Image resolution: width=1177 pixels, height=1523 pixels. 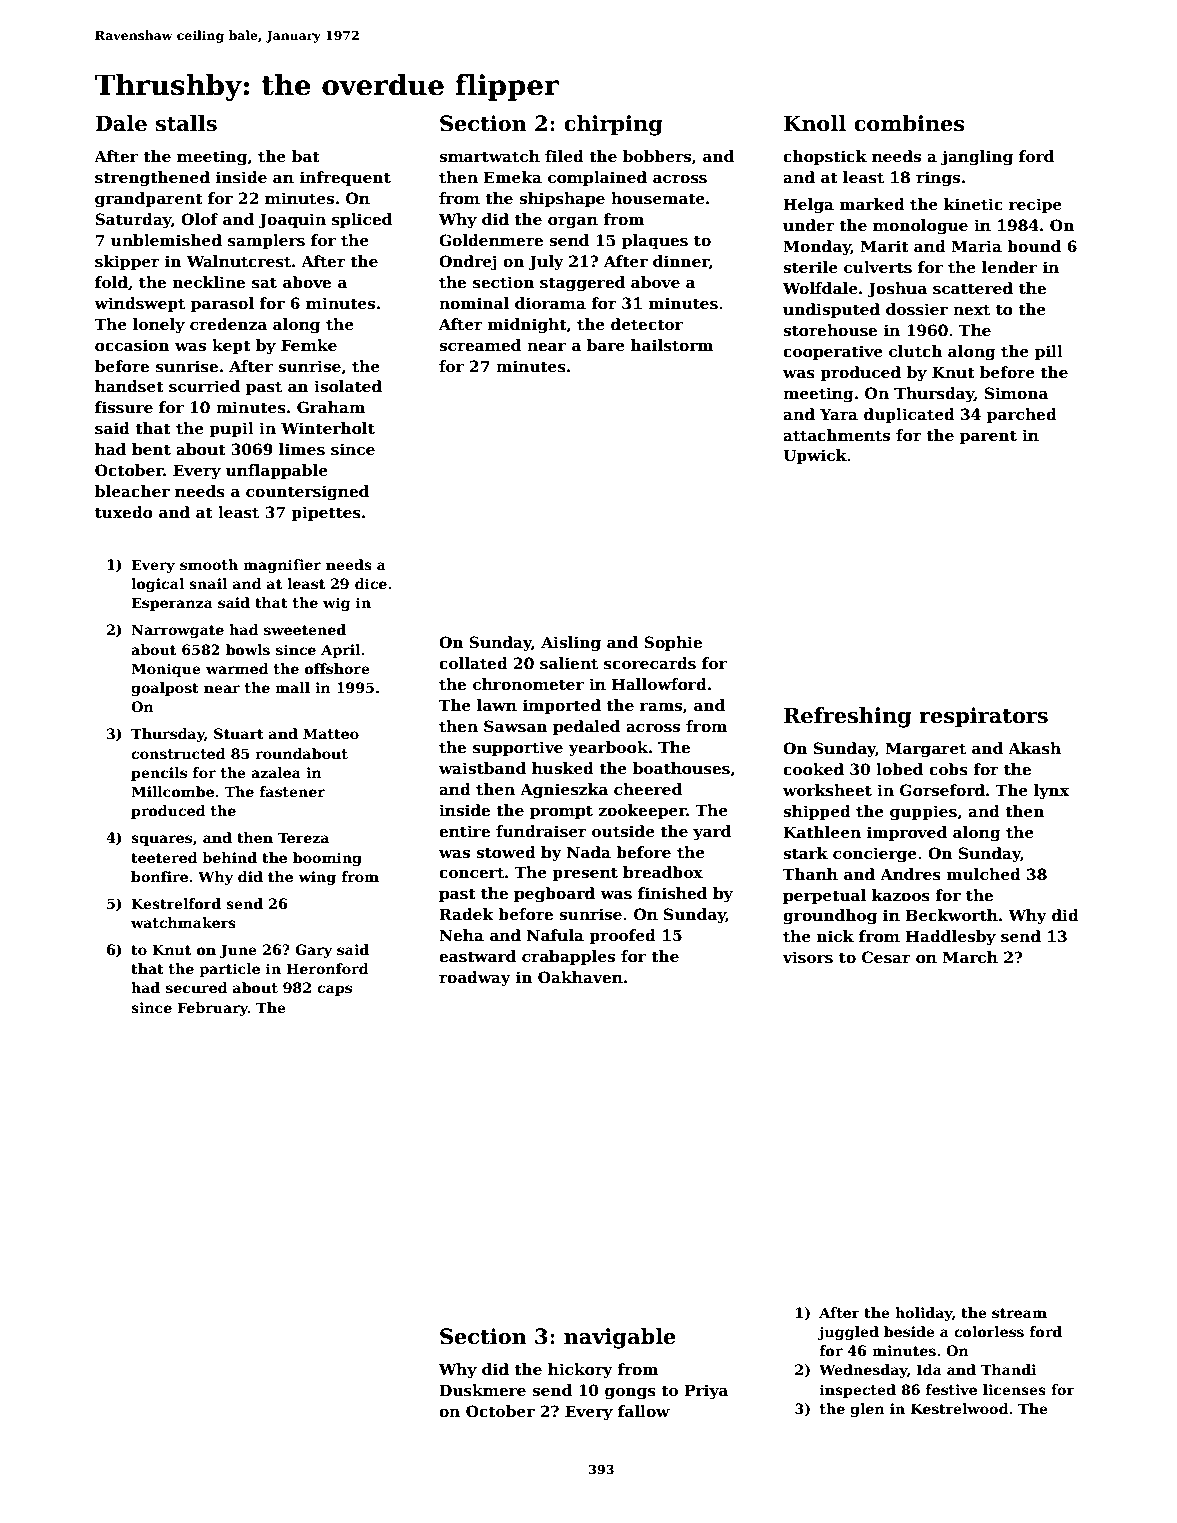 I want to click on Duskmere, so click(x=482, y=1390).
